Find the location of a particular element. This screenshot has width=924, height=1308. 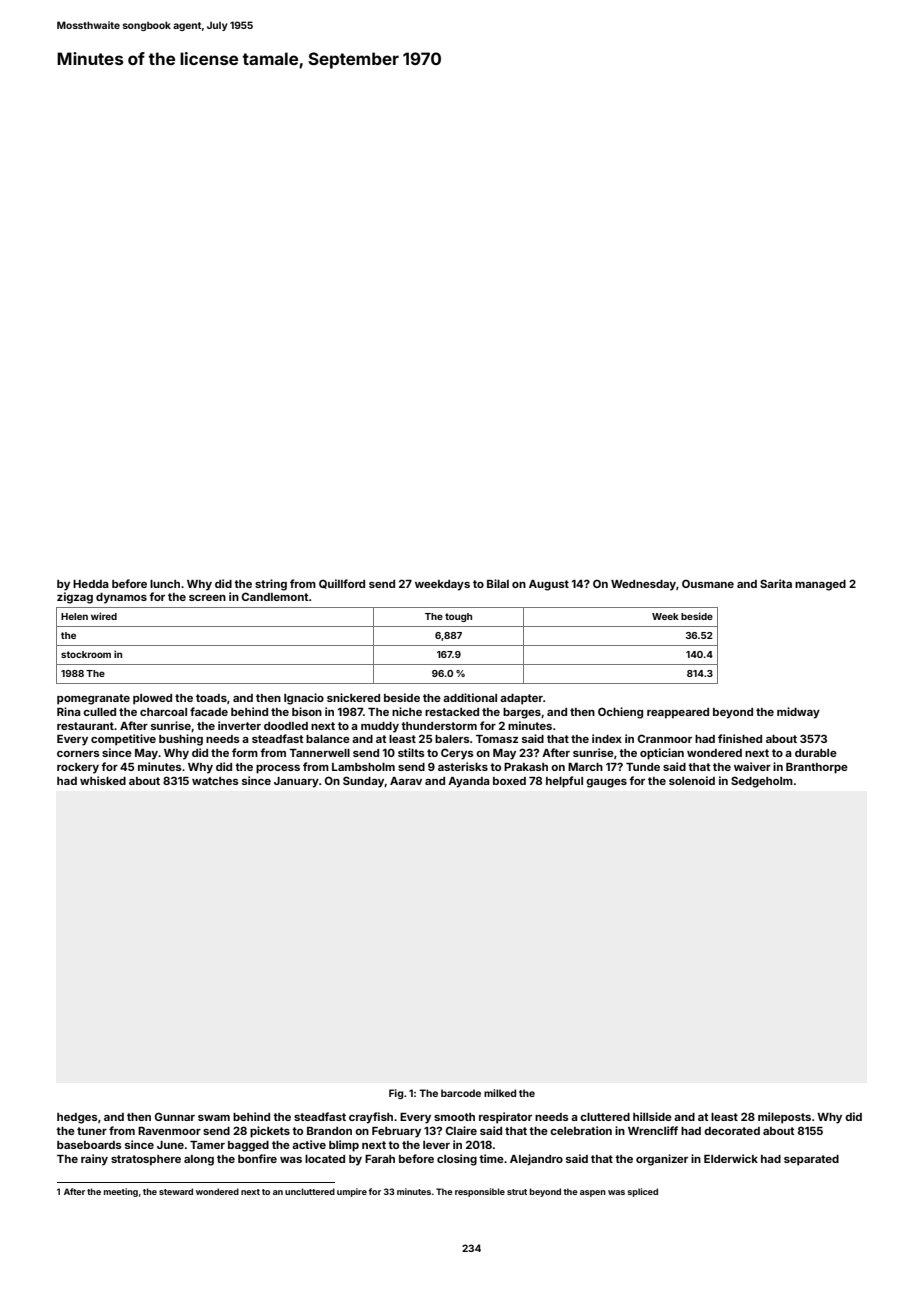

solenoid is located at coordinates (692, 780).
